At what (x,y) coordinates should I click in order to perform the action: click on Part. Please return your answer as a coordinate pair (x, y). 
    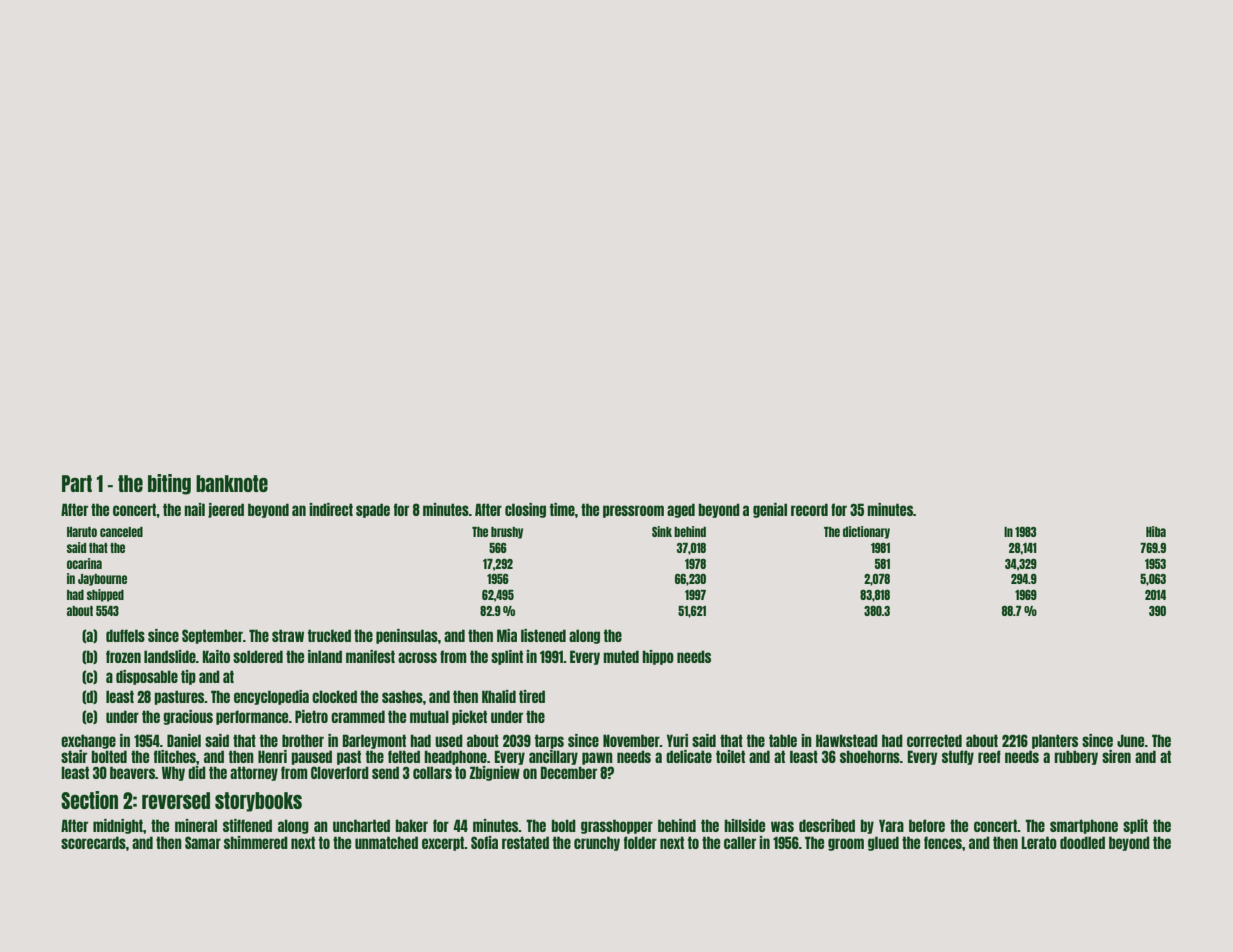
    Looking at the image, I should click on (77, 483).
